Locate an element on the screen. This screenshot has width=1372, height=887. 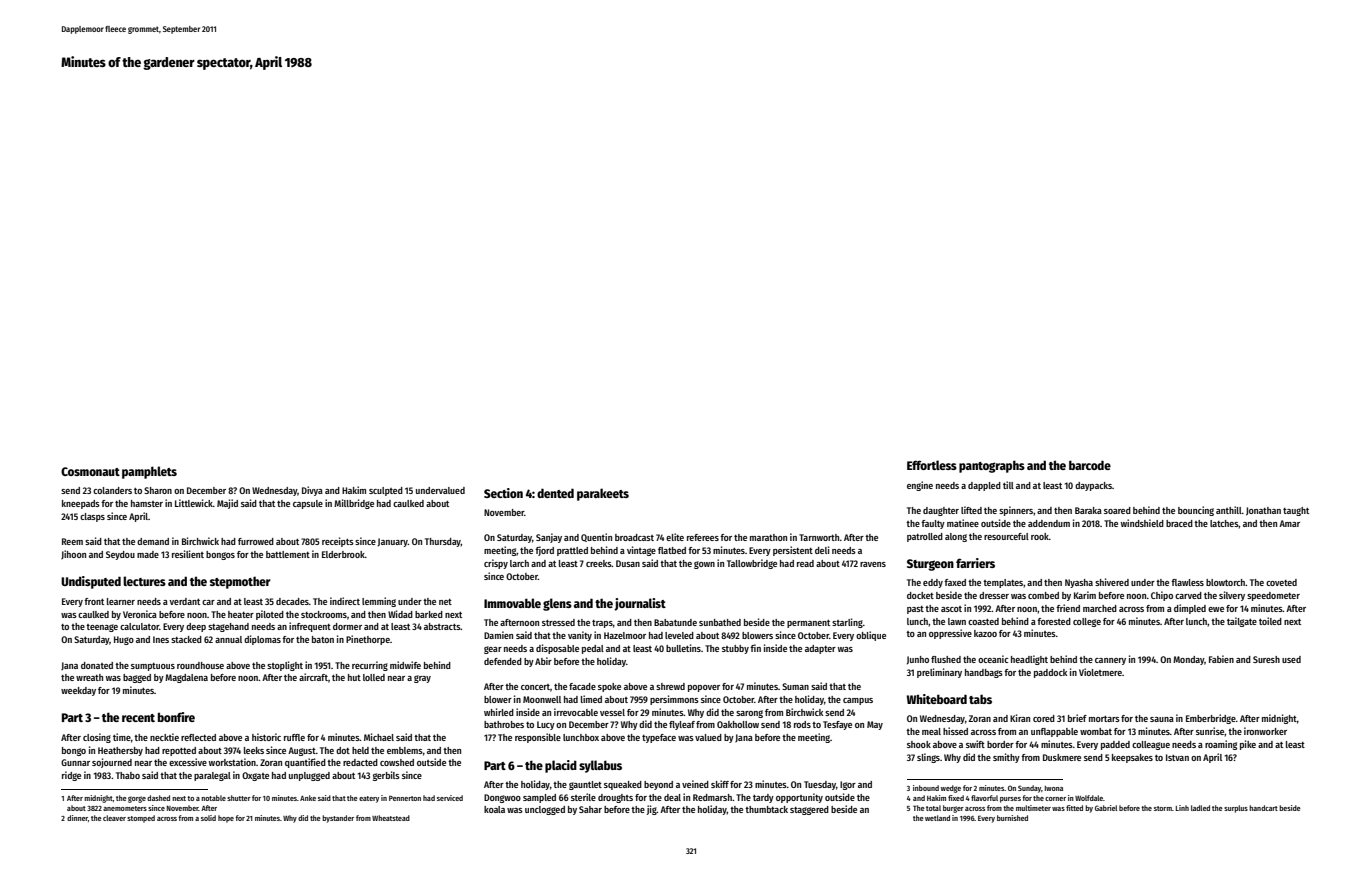
tailgate is located at coordinates (1242, 622).
